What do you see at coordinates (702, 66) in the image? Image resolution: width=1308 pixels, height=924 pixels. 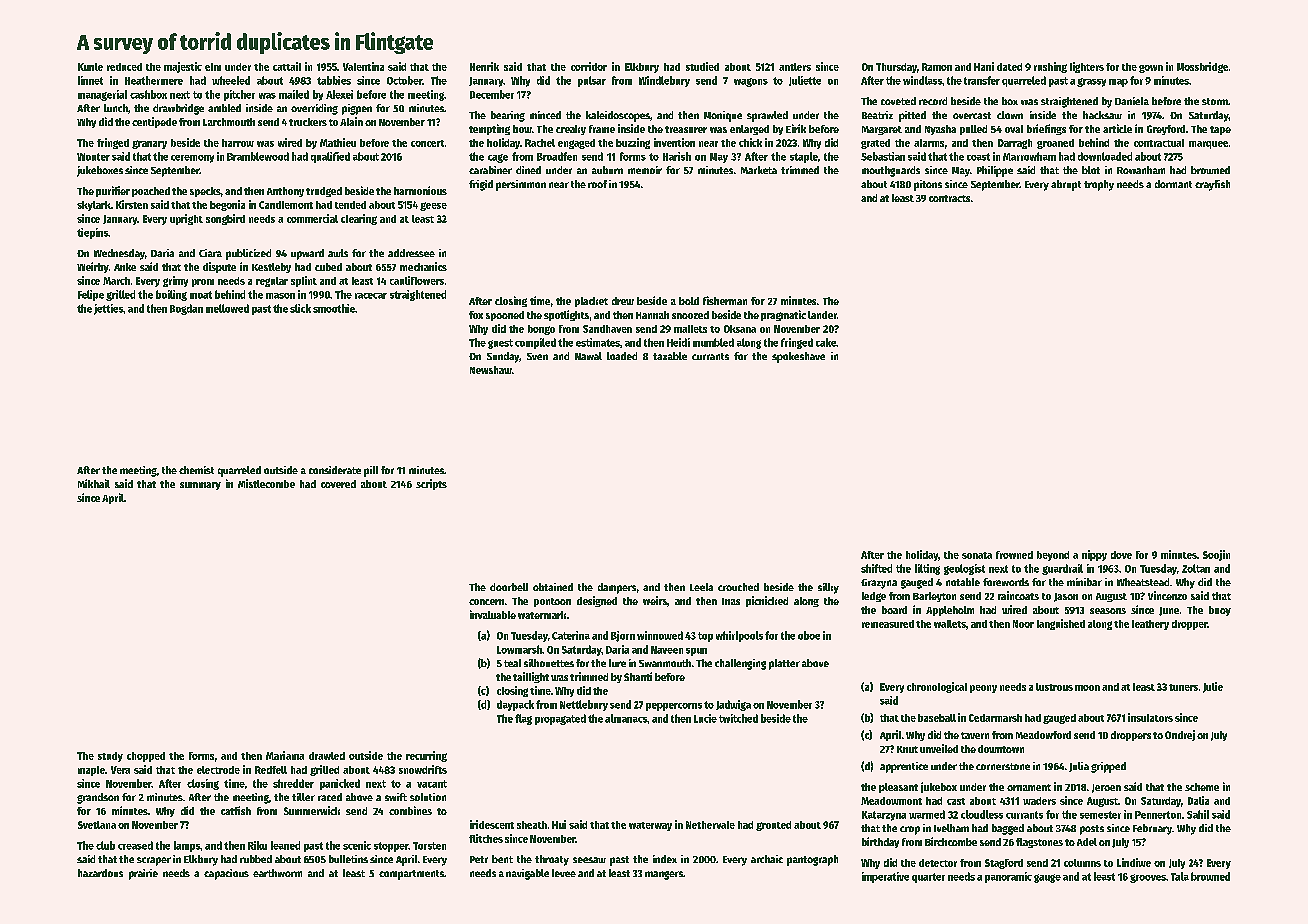 I see `studied` at bounding box center [702, 66].
